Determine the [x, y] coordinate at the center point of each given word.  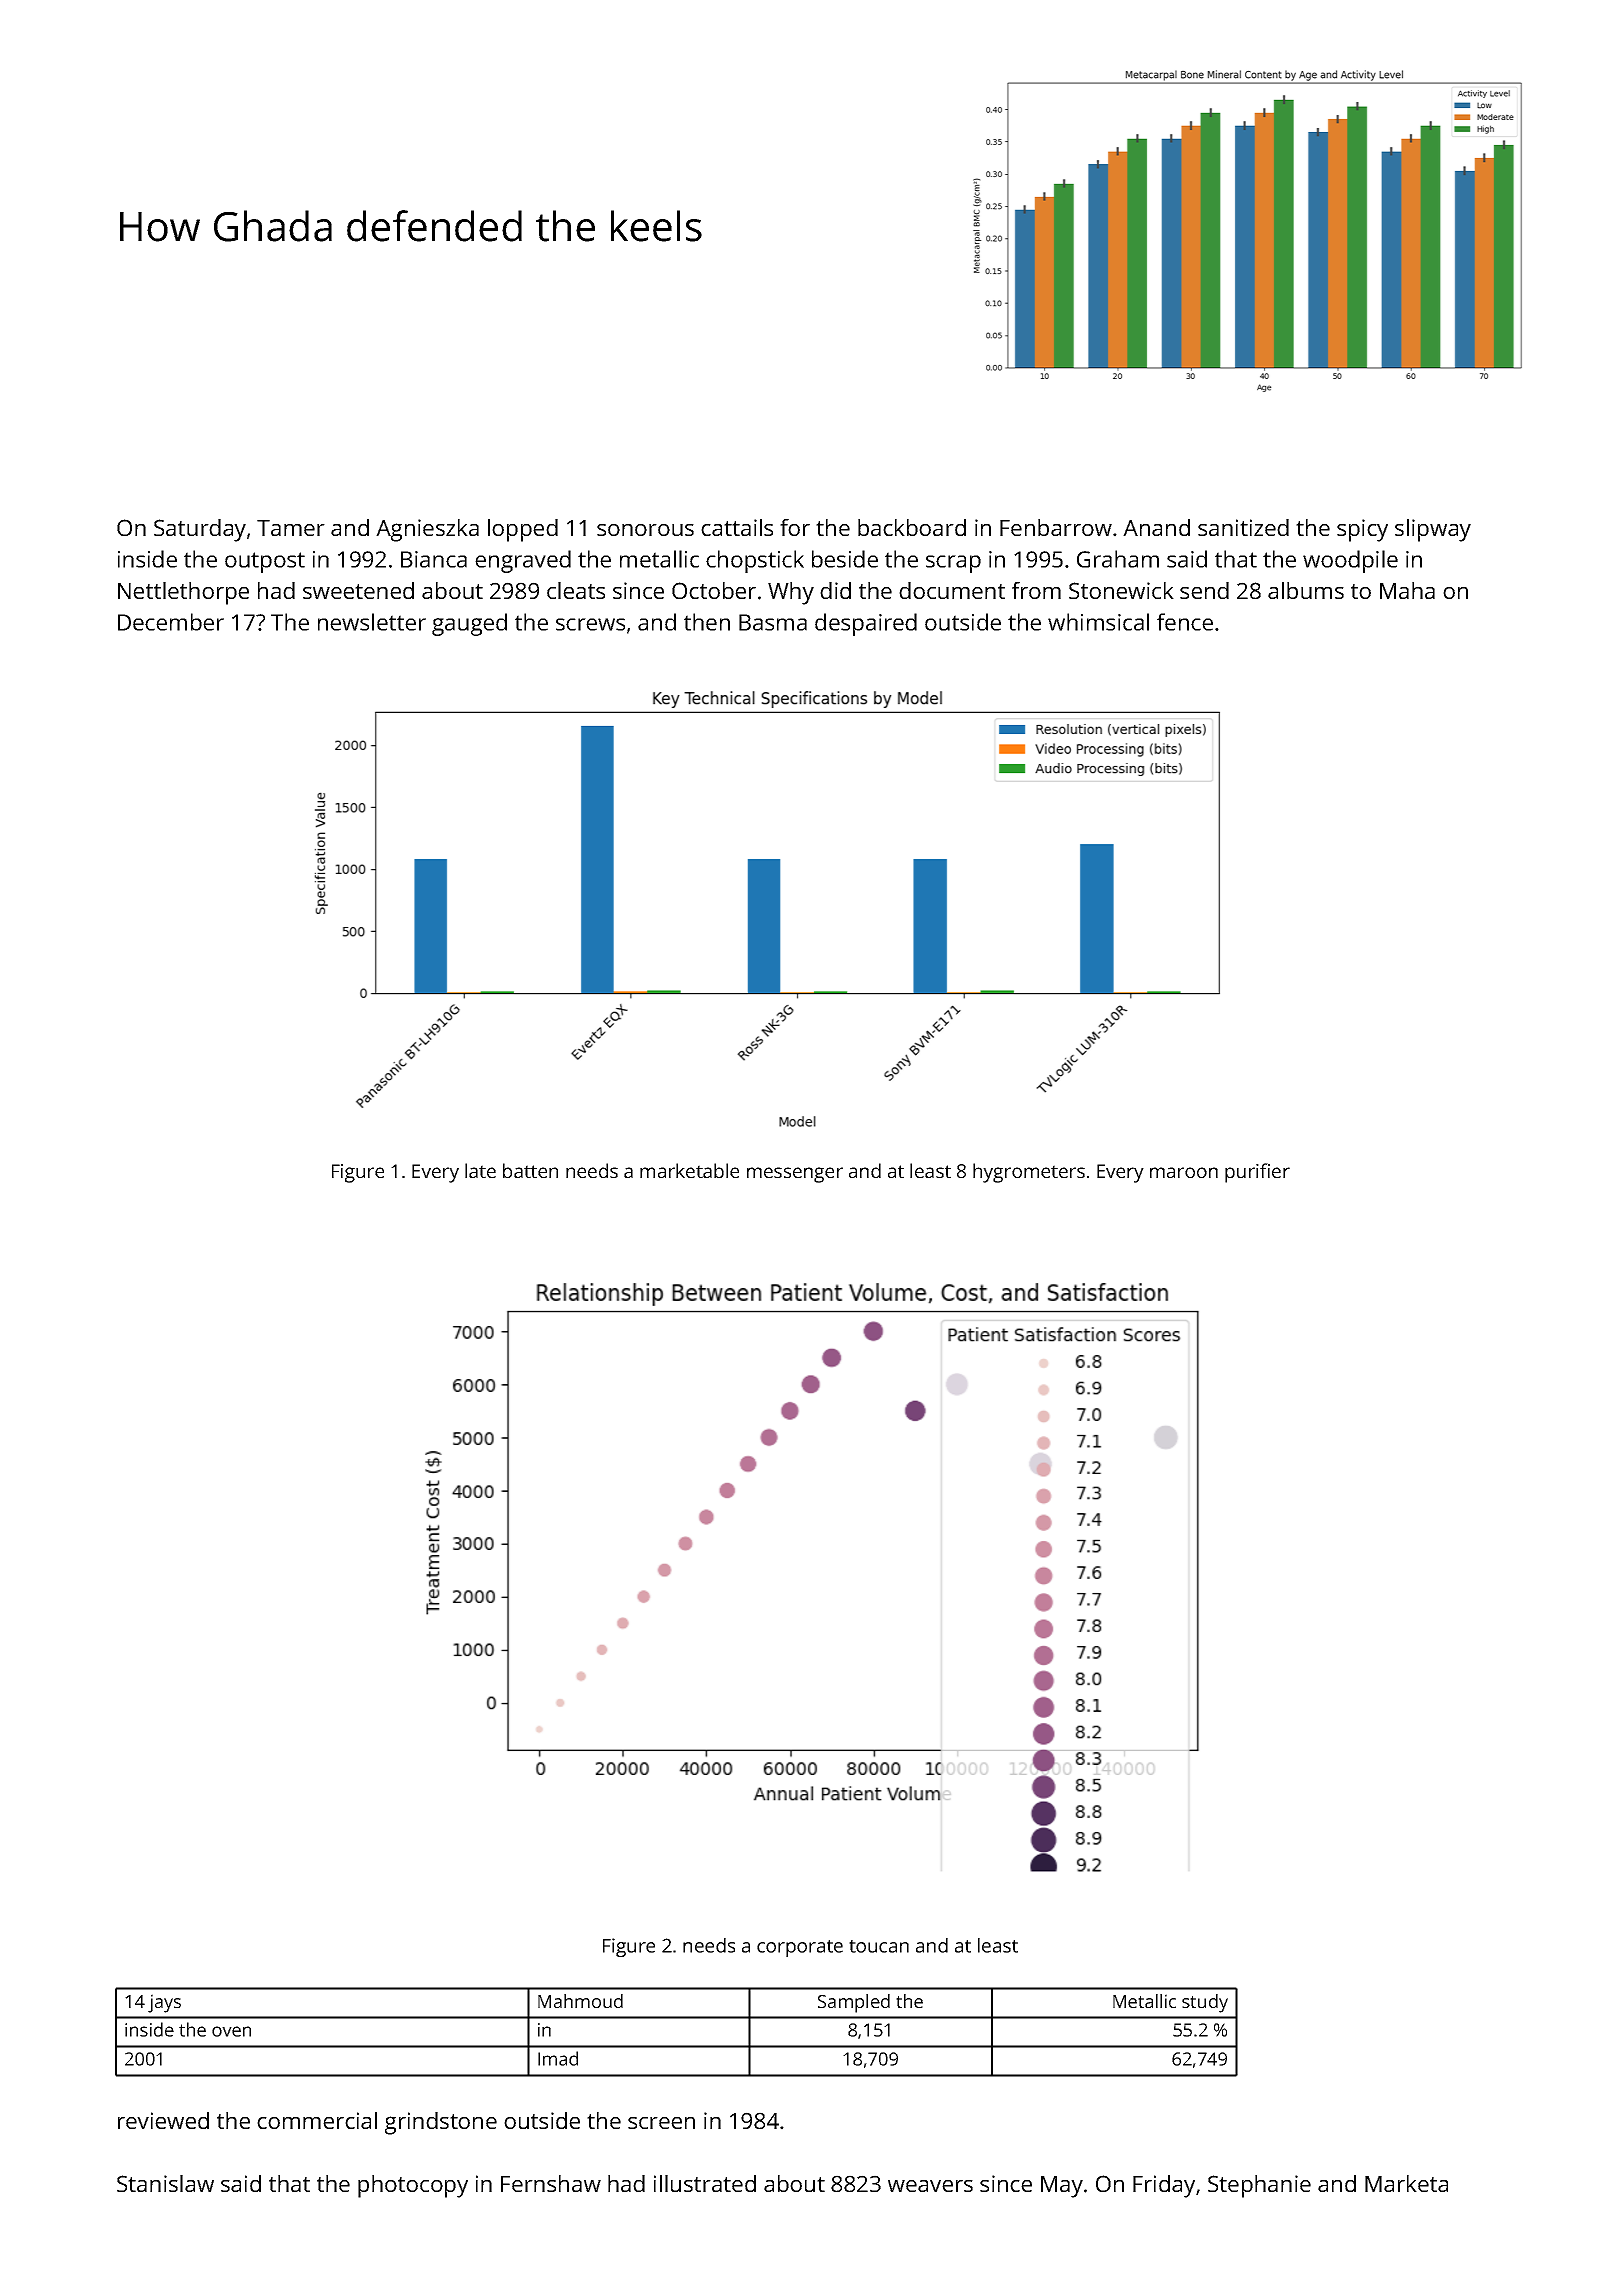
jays [164, 2003]
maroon [1184, 1172]
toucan [879, 1946]
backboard [912, 527]
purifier [1257, 1173]
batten [530, 1170]
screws [590, 624]
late [480, 1170]
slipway [1433, 530]
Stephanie [1259, 2186]
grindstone [441, 2123]
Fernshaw [551, 2183]
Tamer [291, 528]
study [1205, 2003]
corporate [800, 1948]
